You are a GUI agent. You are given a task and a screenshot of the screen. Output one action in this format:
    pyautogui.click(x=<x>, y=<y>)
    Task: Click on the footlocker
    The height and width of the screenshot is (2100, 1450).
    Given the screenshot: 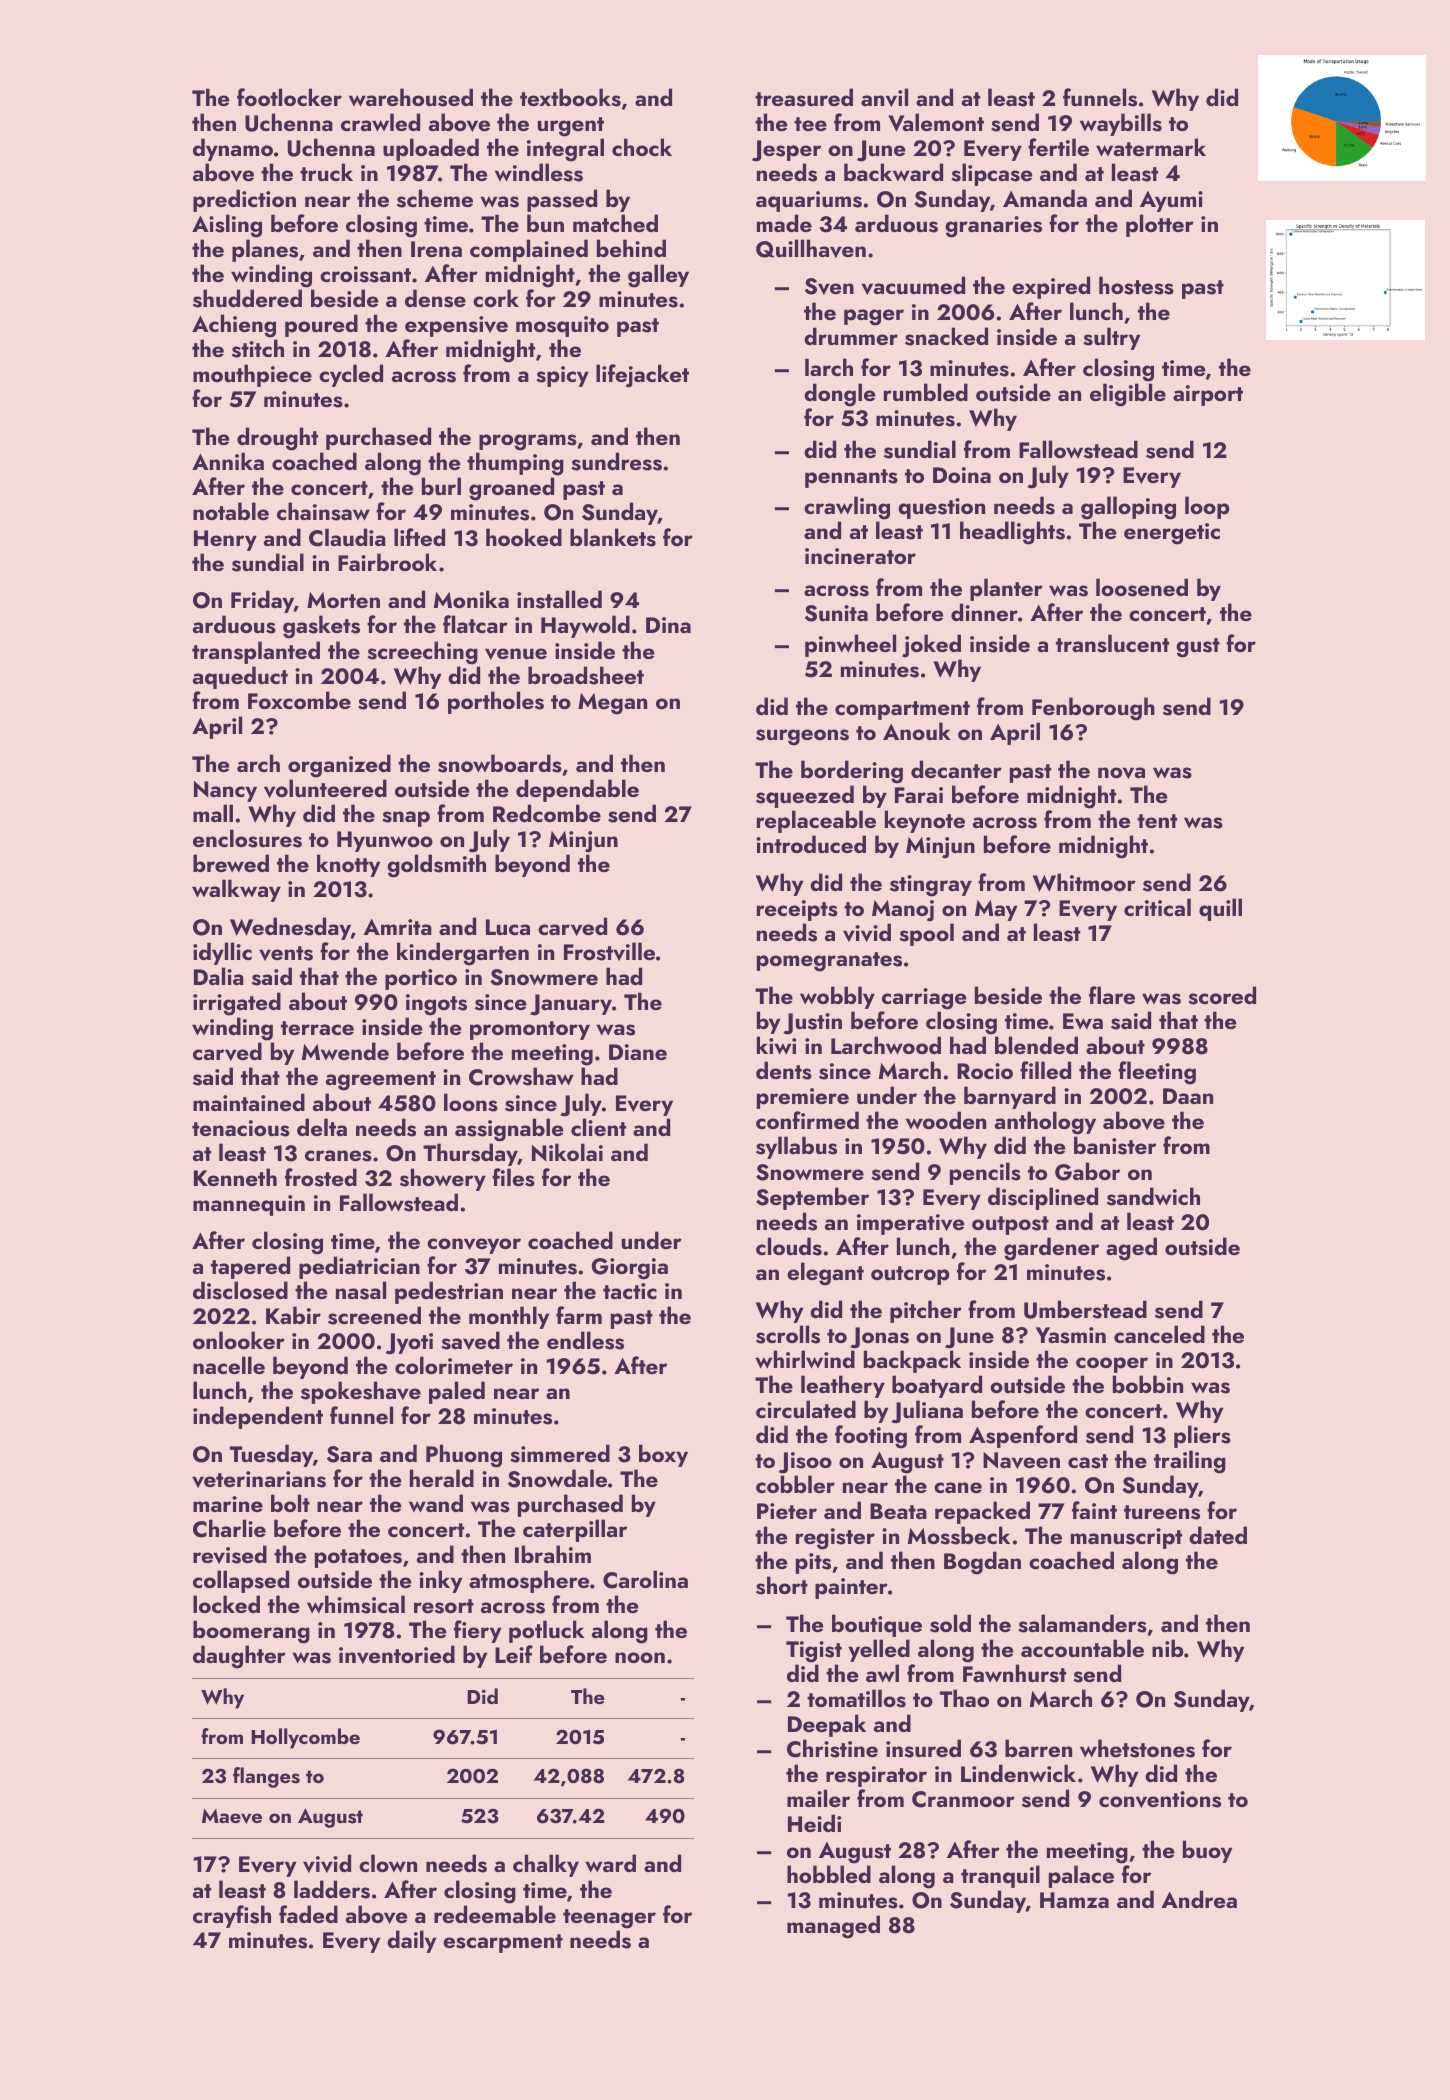 What is the action you would take?
    pyautogui.click(x=289, y=97)
